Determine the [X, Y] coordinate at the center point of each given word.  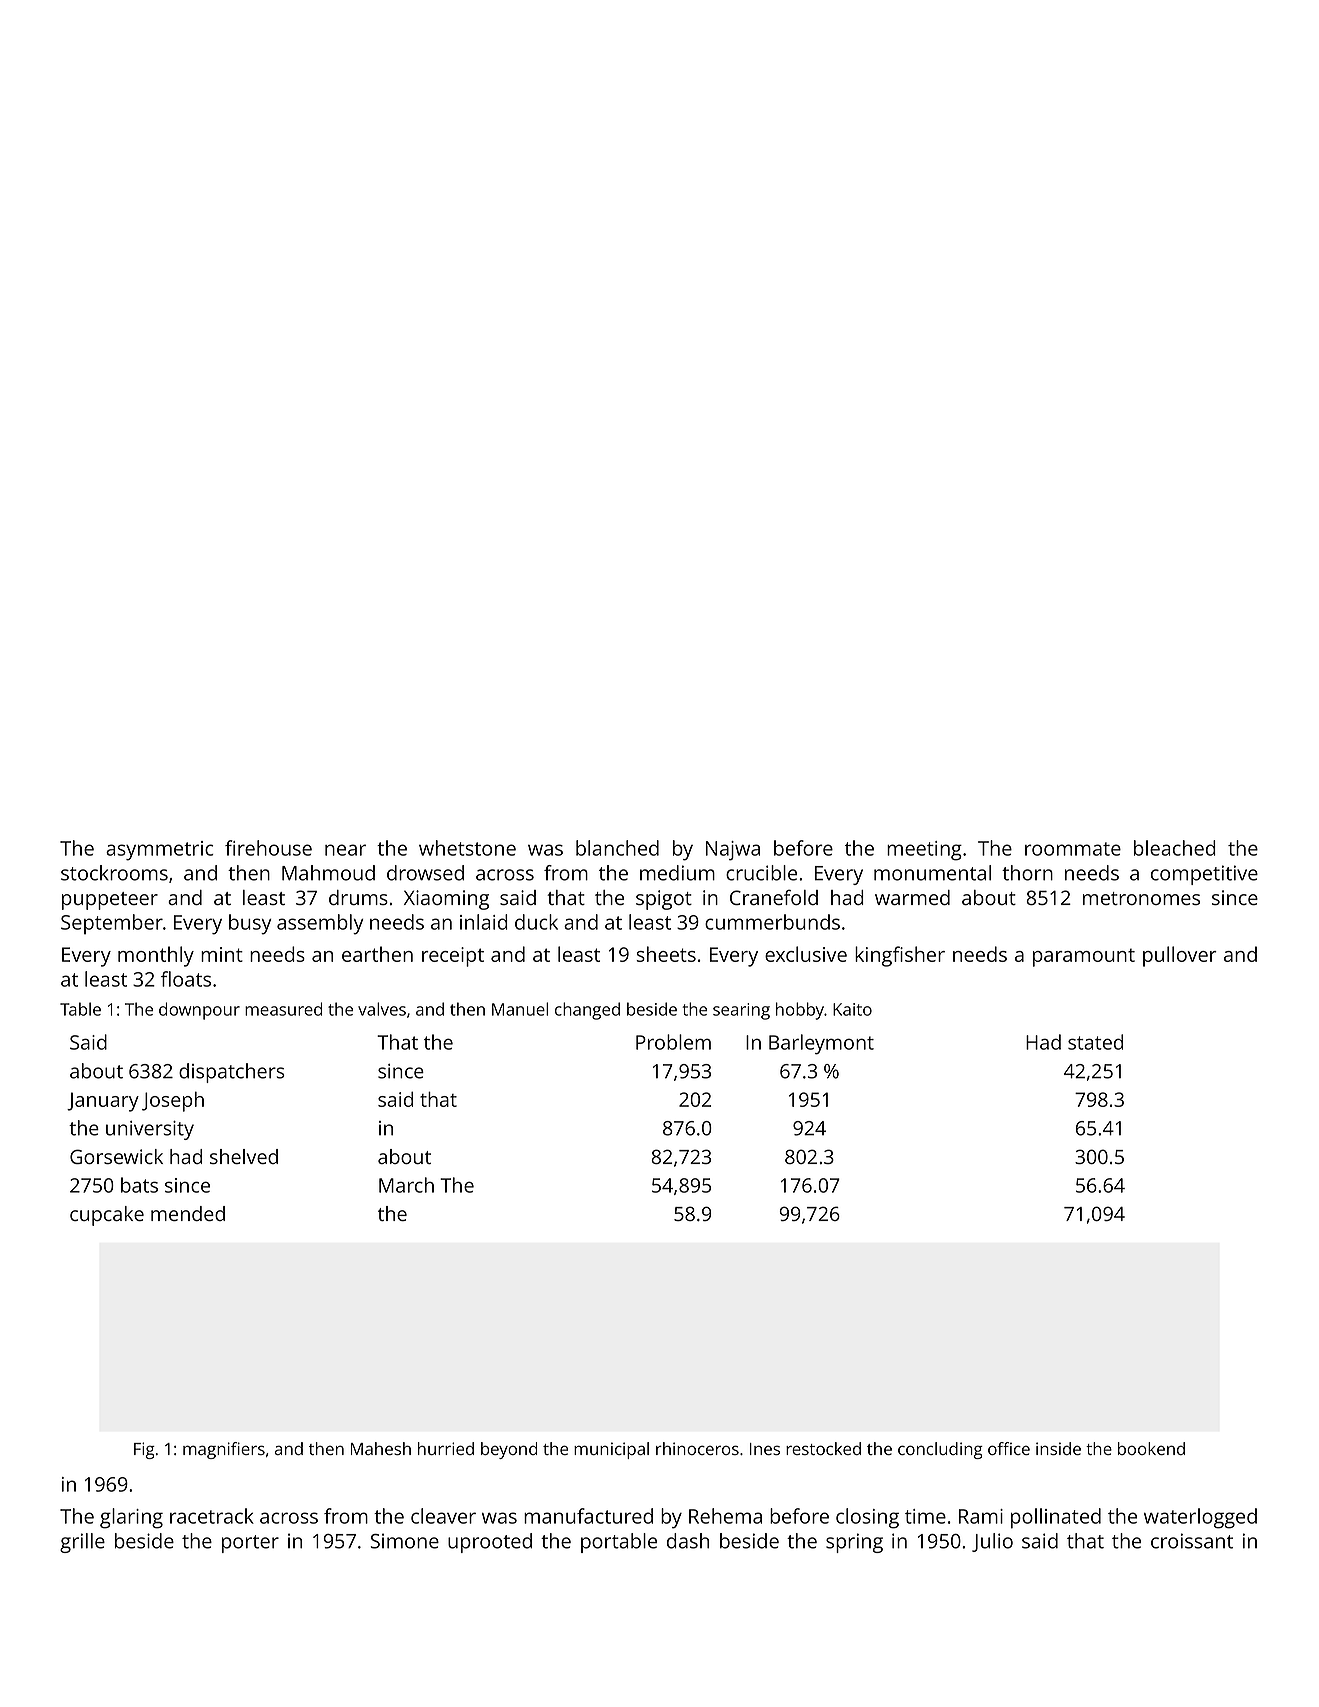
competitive [1204, 875]
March [406, 1185]
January [103, 1102]
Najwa [733, 851]
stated [1095, 1042]
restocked [823, 1448]
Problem [673, 1042]
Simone [405, 1541]
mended [188, 1213]
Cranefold [774, 897]
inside [1058, 1448]
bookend [1151, 1448]
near [345, 850]
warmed [912, 897]
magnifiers [224, 1450]
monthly [156, 956]
